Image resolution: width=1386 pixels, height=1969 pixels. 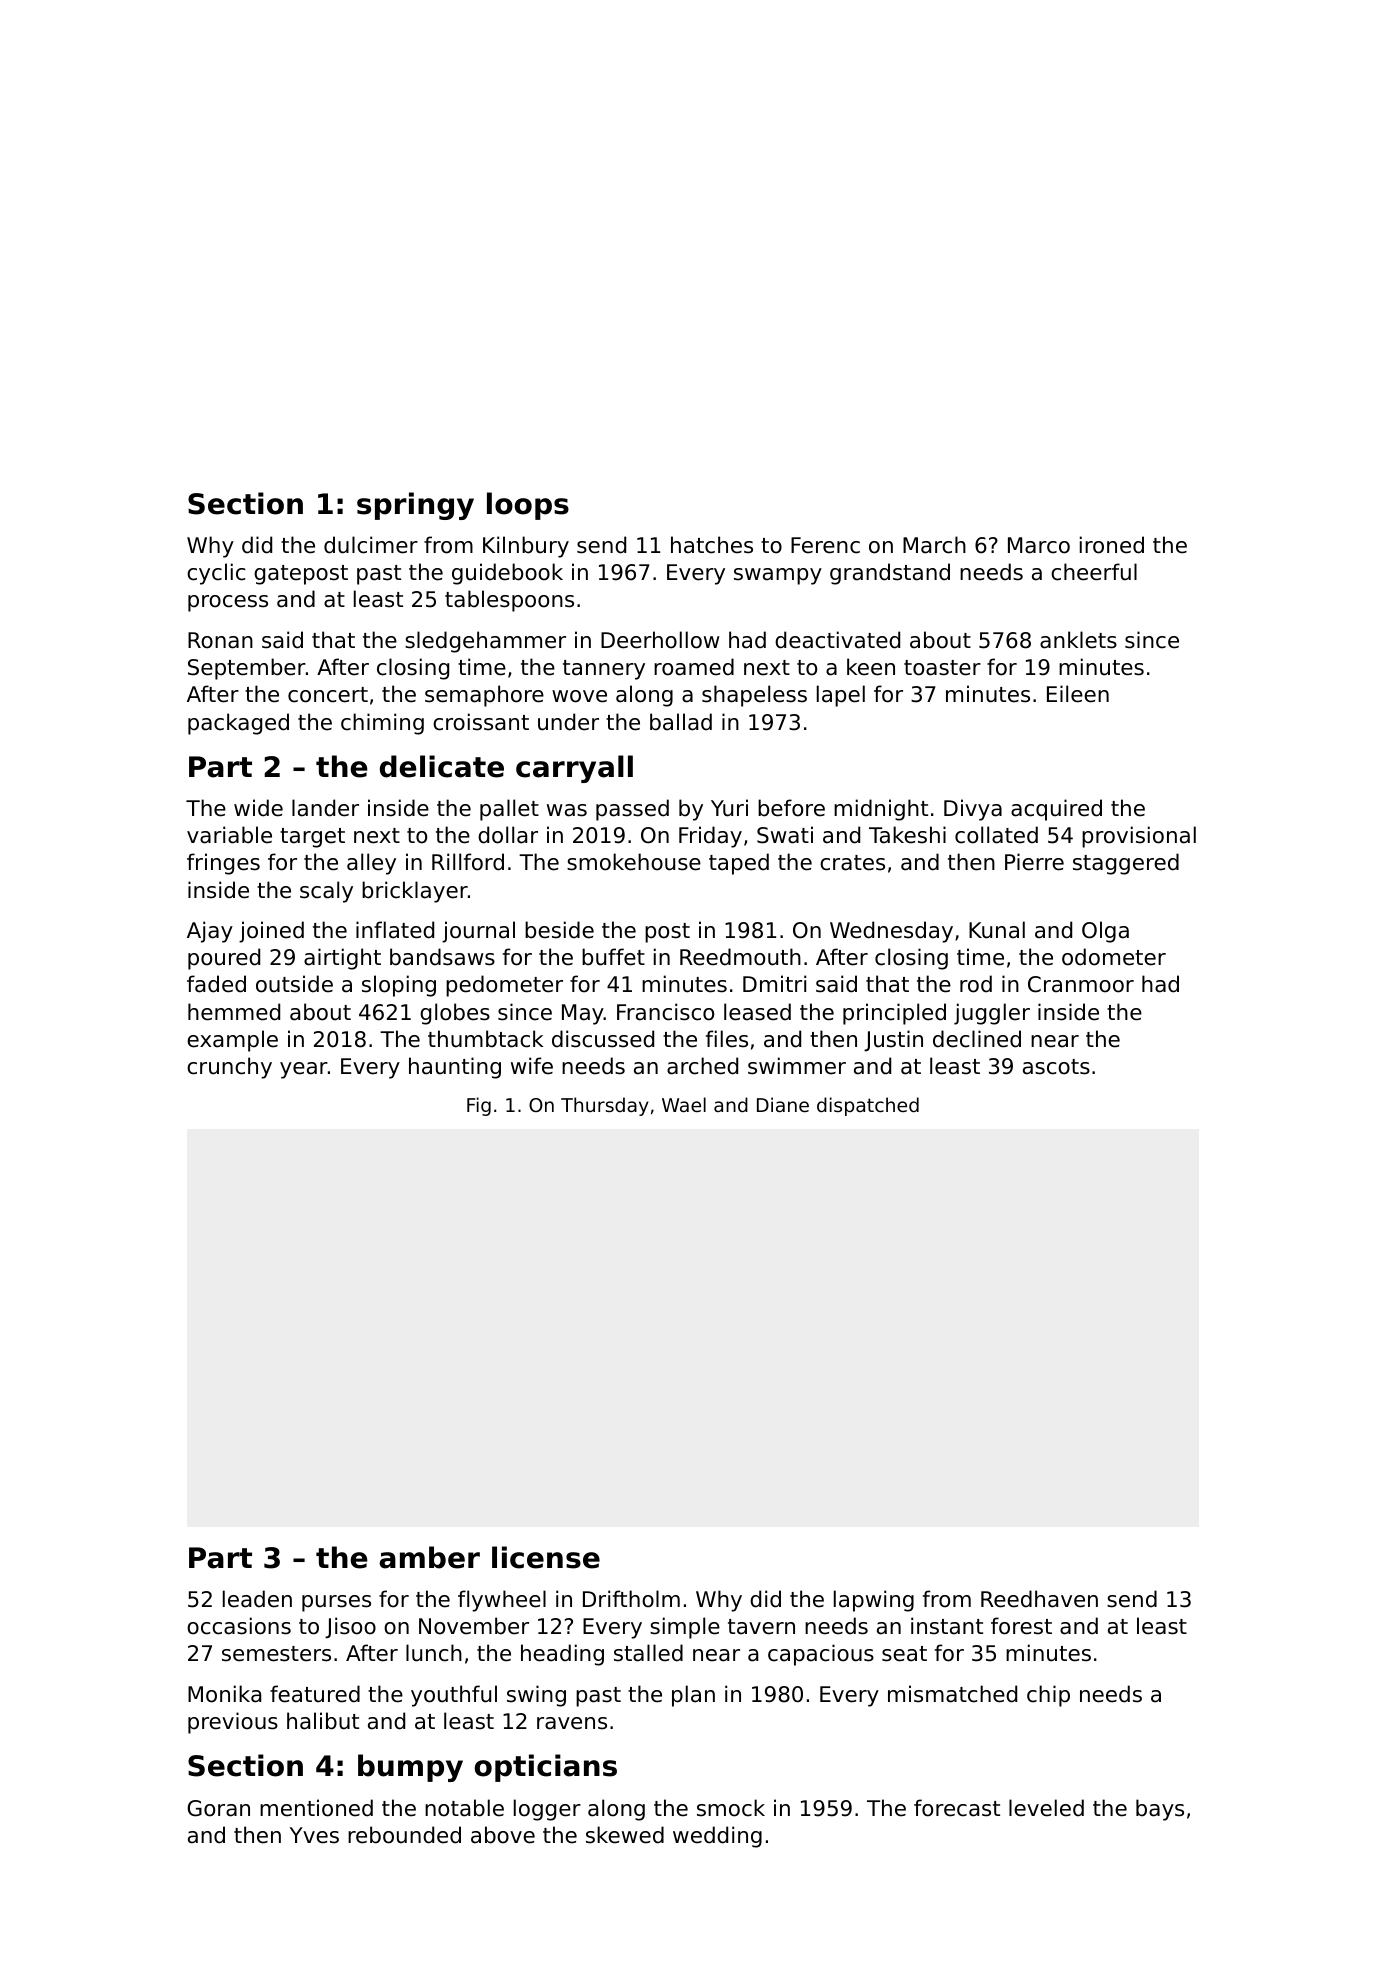 I want to click on springy, so click(x=415, y=506).
